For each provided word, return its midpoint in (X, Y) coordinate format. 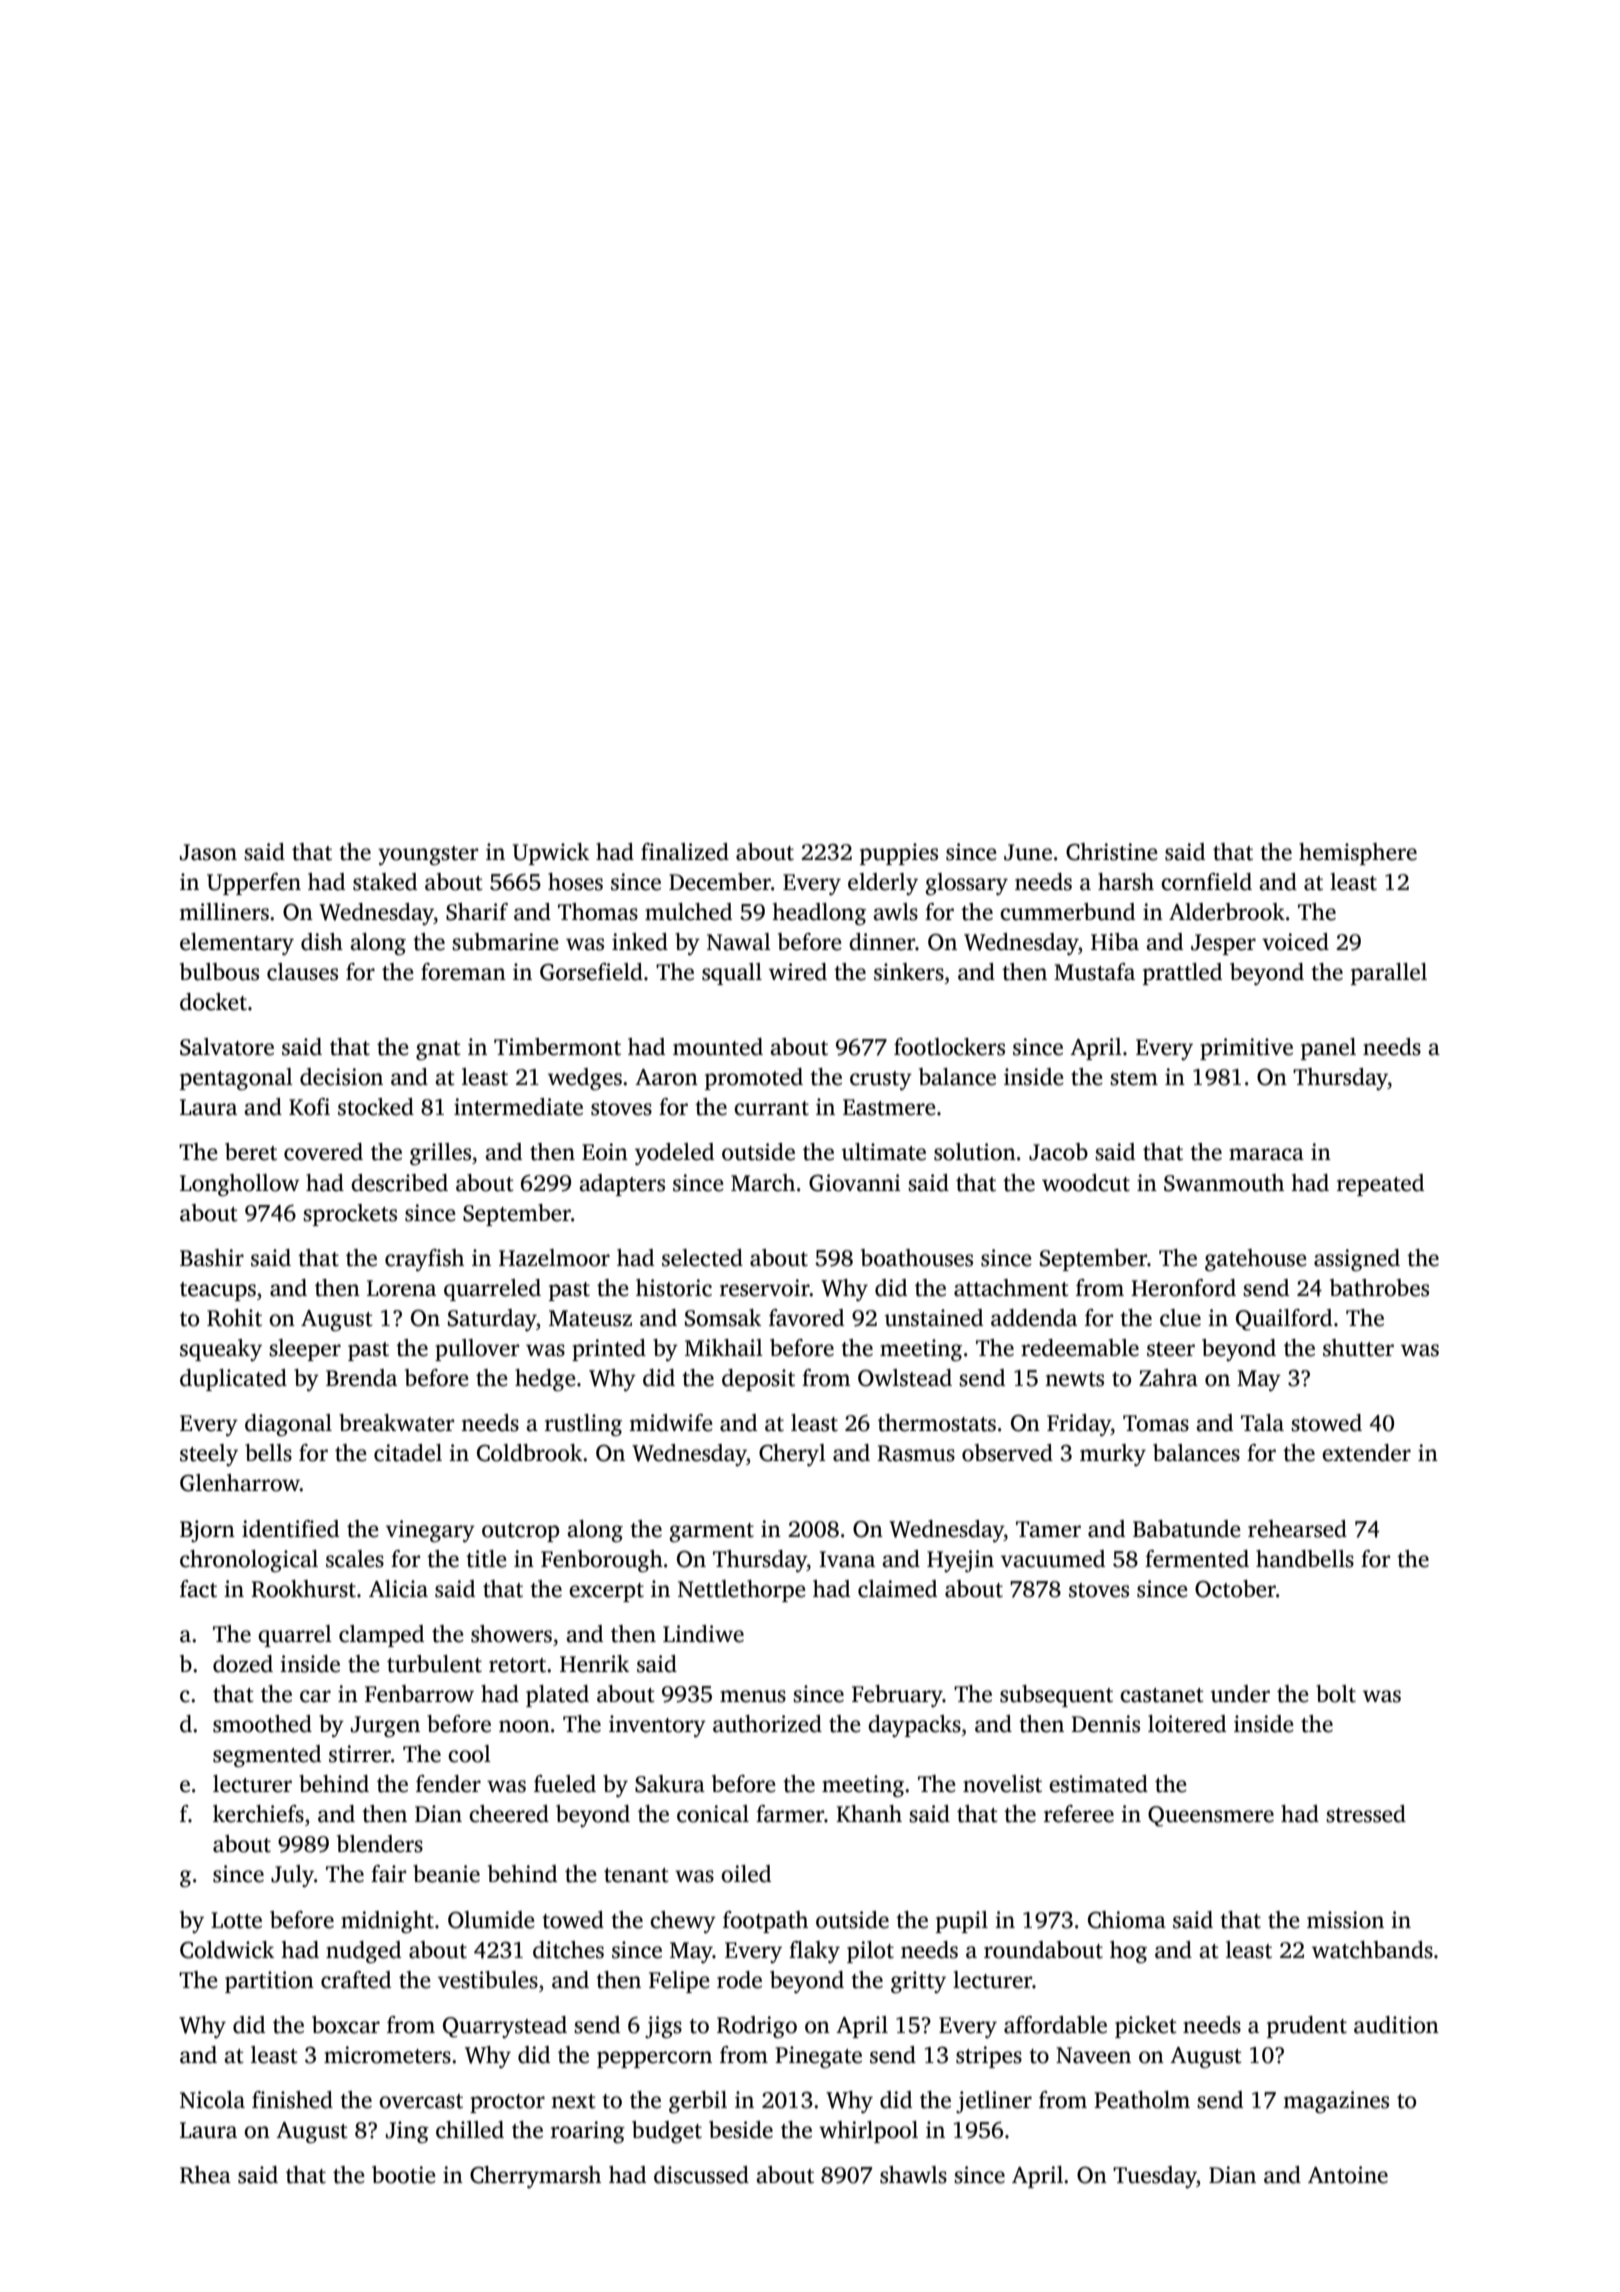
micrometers (387, 2055)
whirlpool (868, 2132)
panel (1328, 1049)
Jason (208, 852)
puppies (899, 854)
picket (1146, 2027)
